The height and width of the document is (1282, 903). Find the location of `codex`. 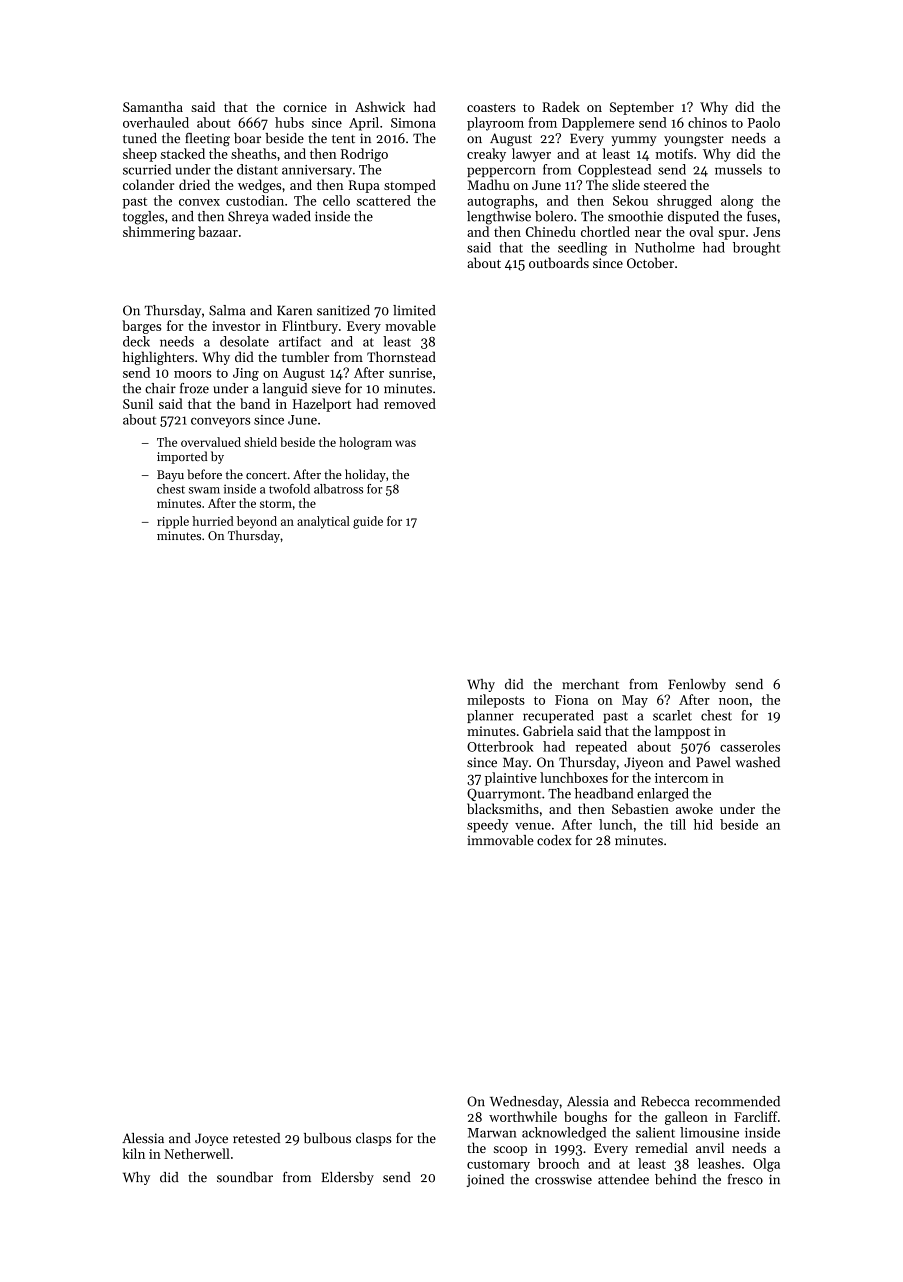

codex is located at coordinates (554, 840).
